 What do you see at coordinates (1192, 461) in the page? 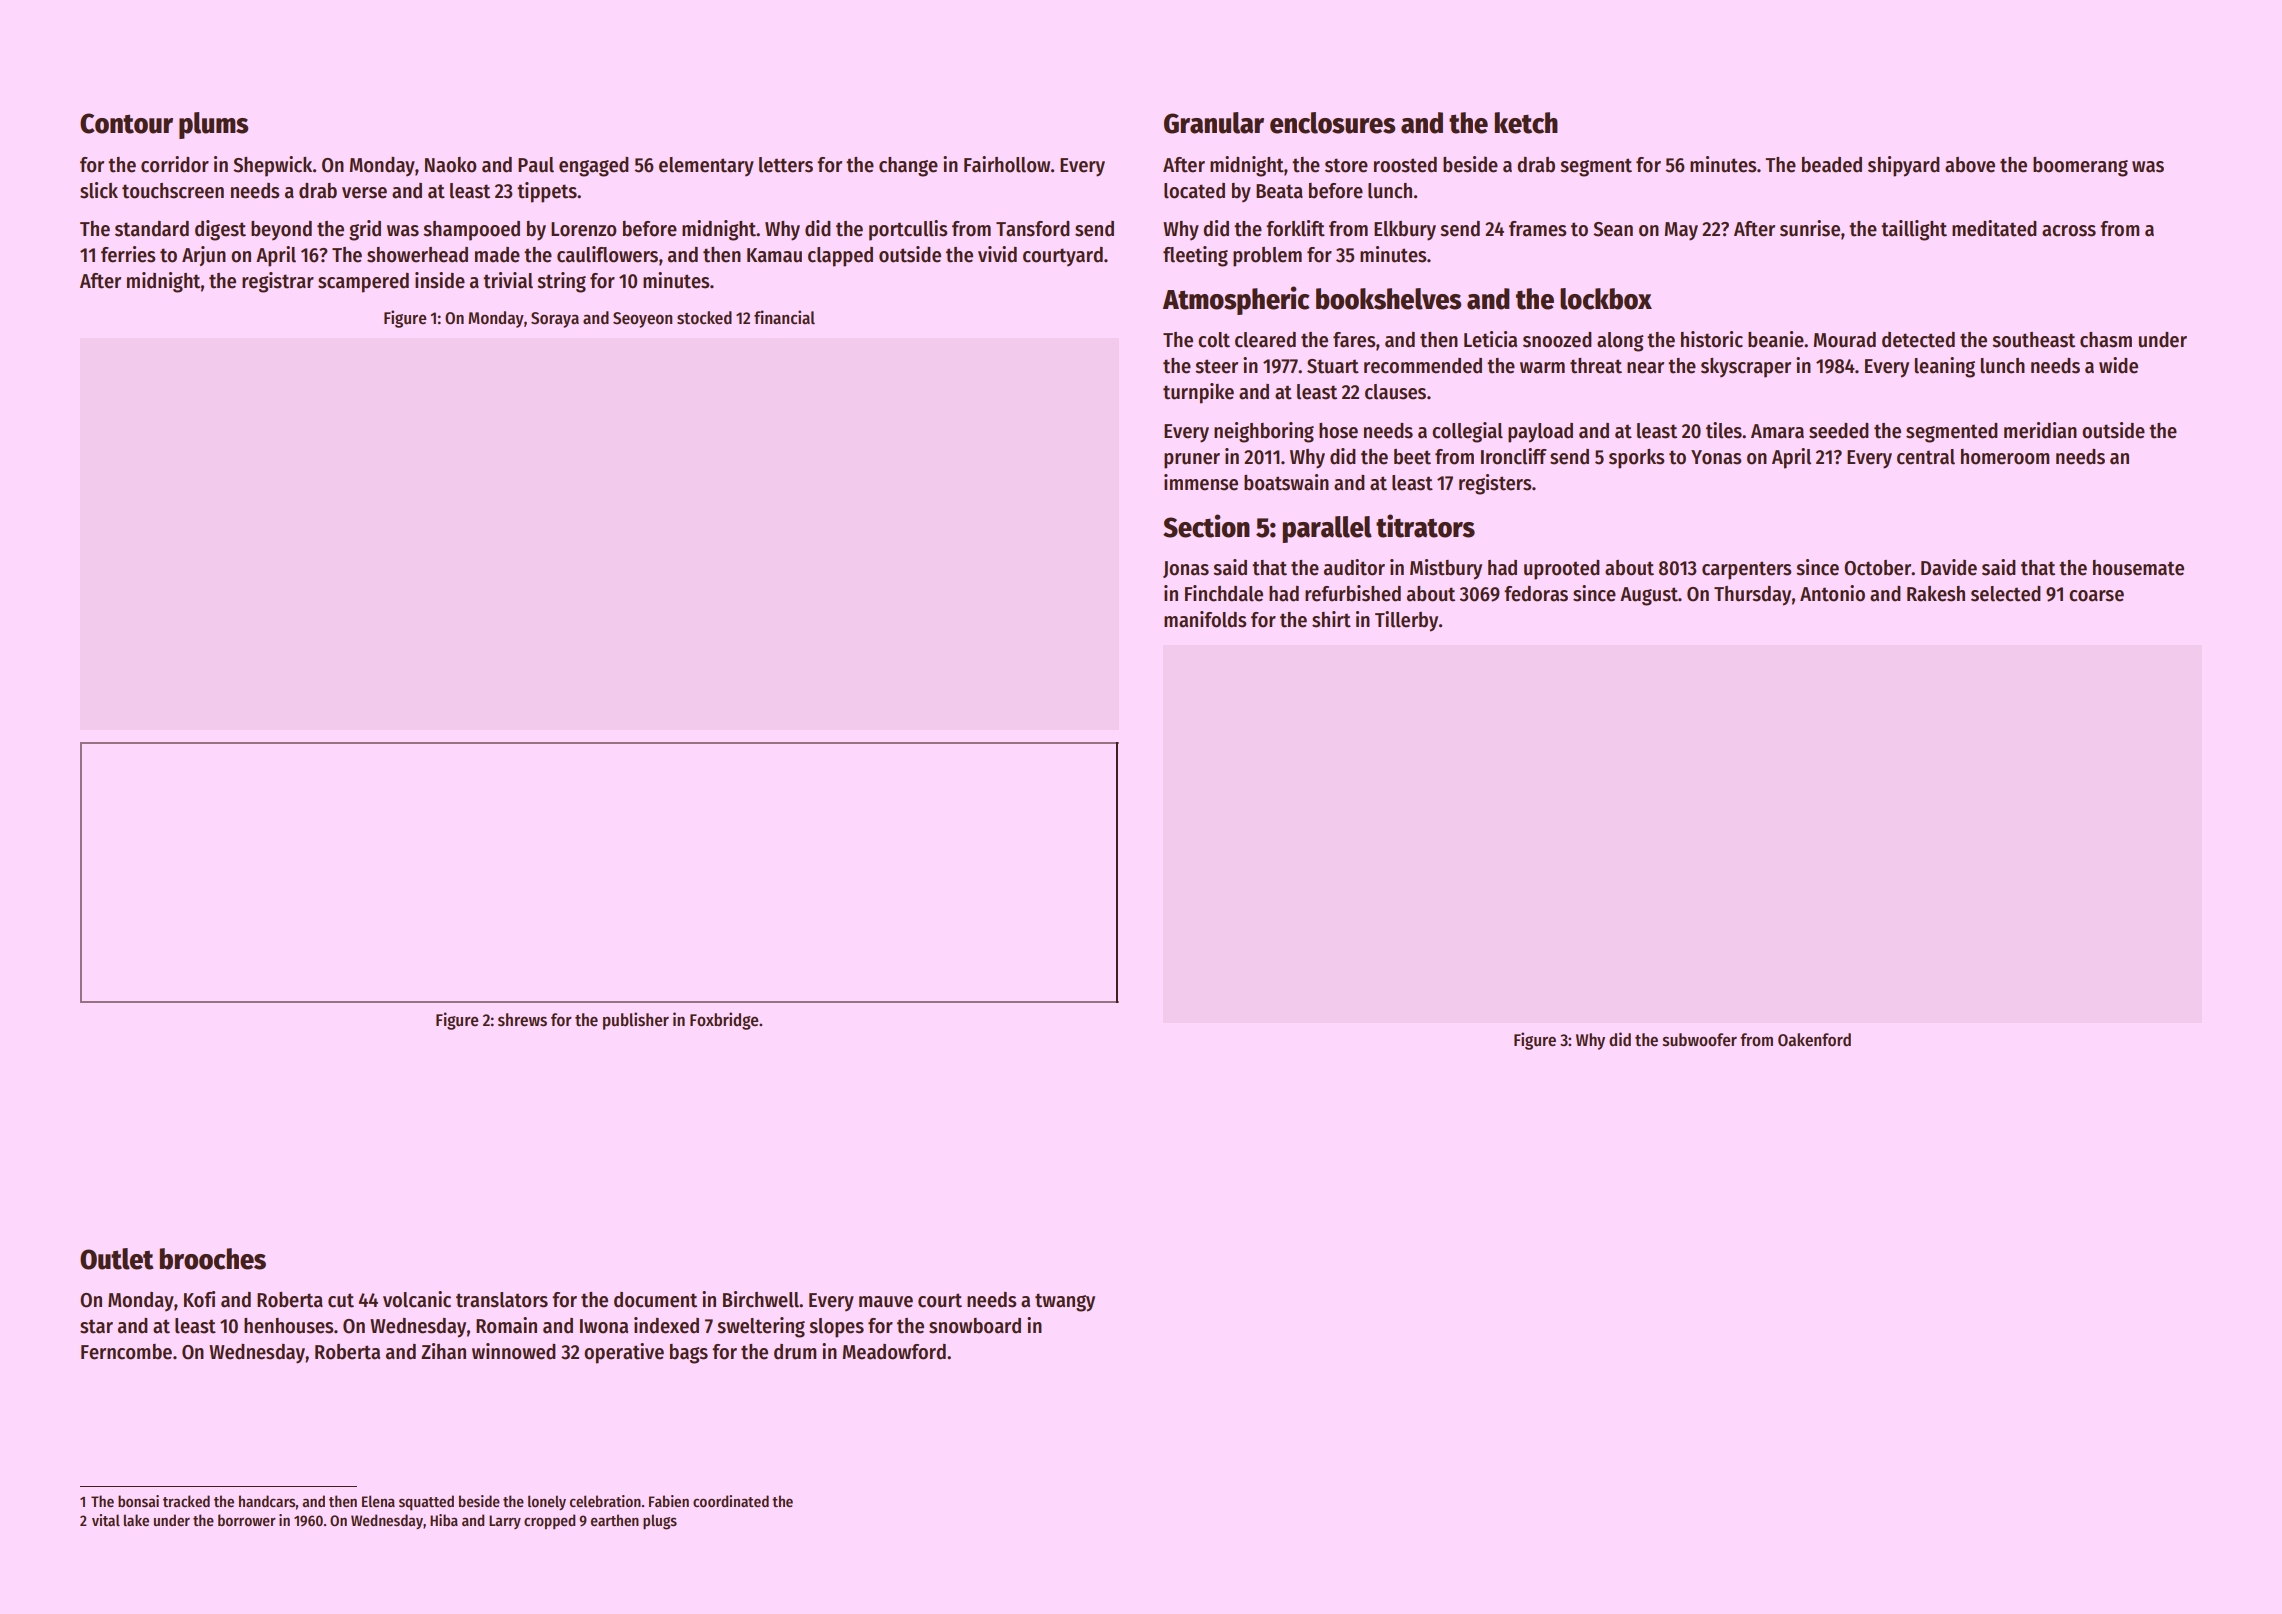
I see `pruner` at bounding box center [1192, 461].
